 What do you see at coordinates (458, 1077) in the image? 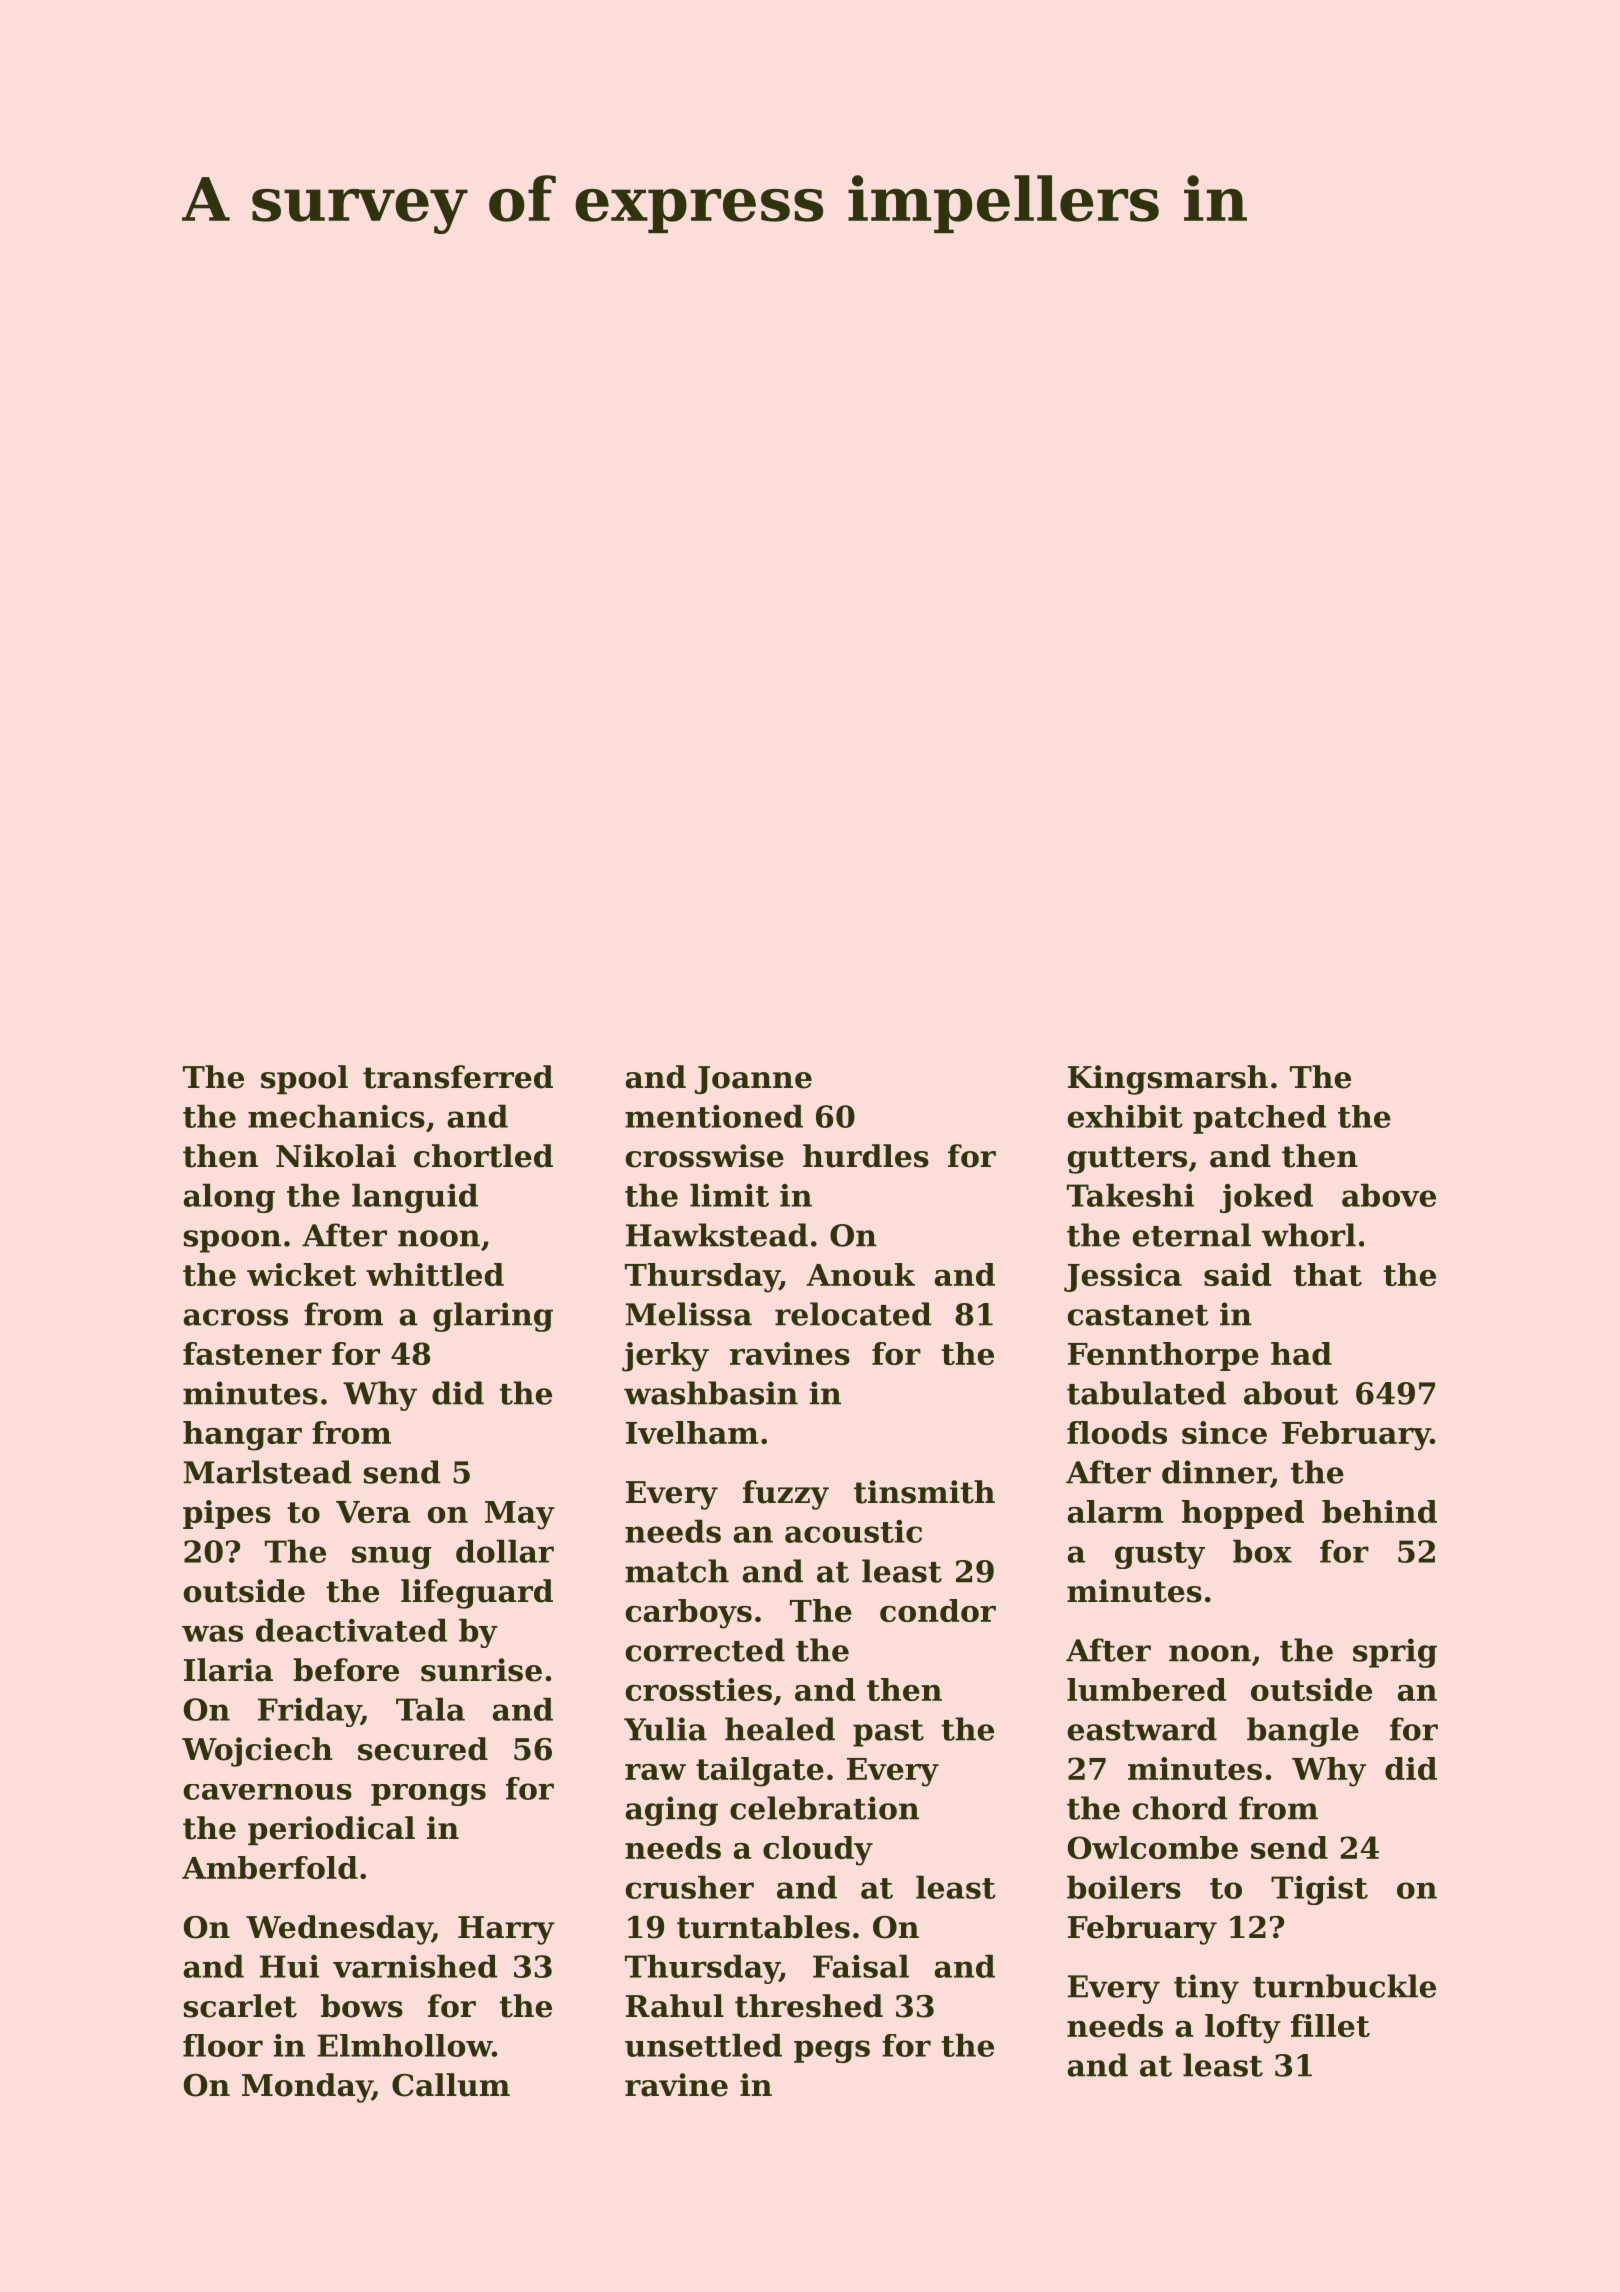
I see `transferred` at bounding box center [458, 1077].
